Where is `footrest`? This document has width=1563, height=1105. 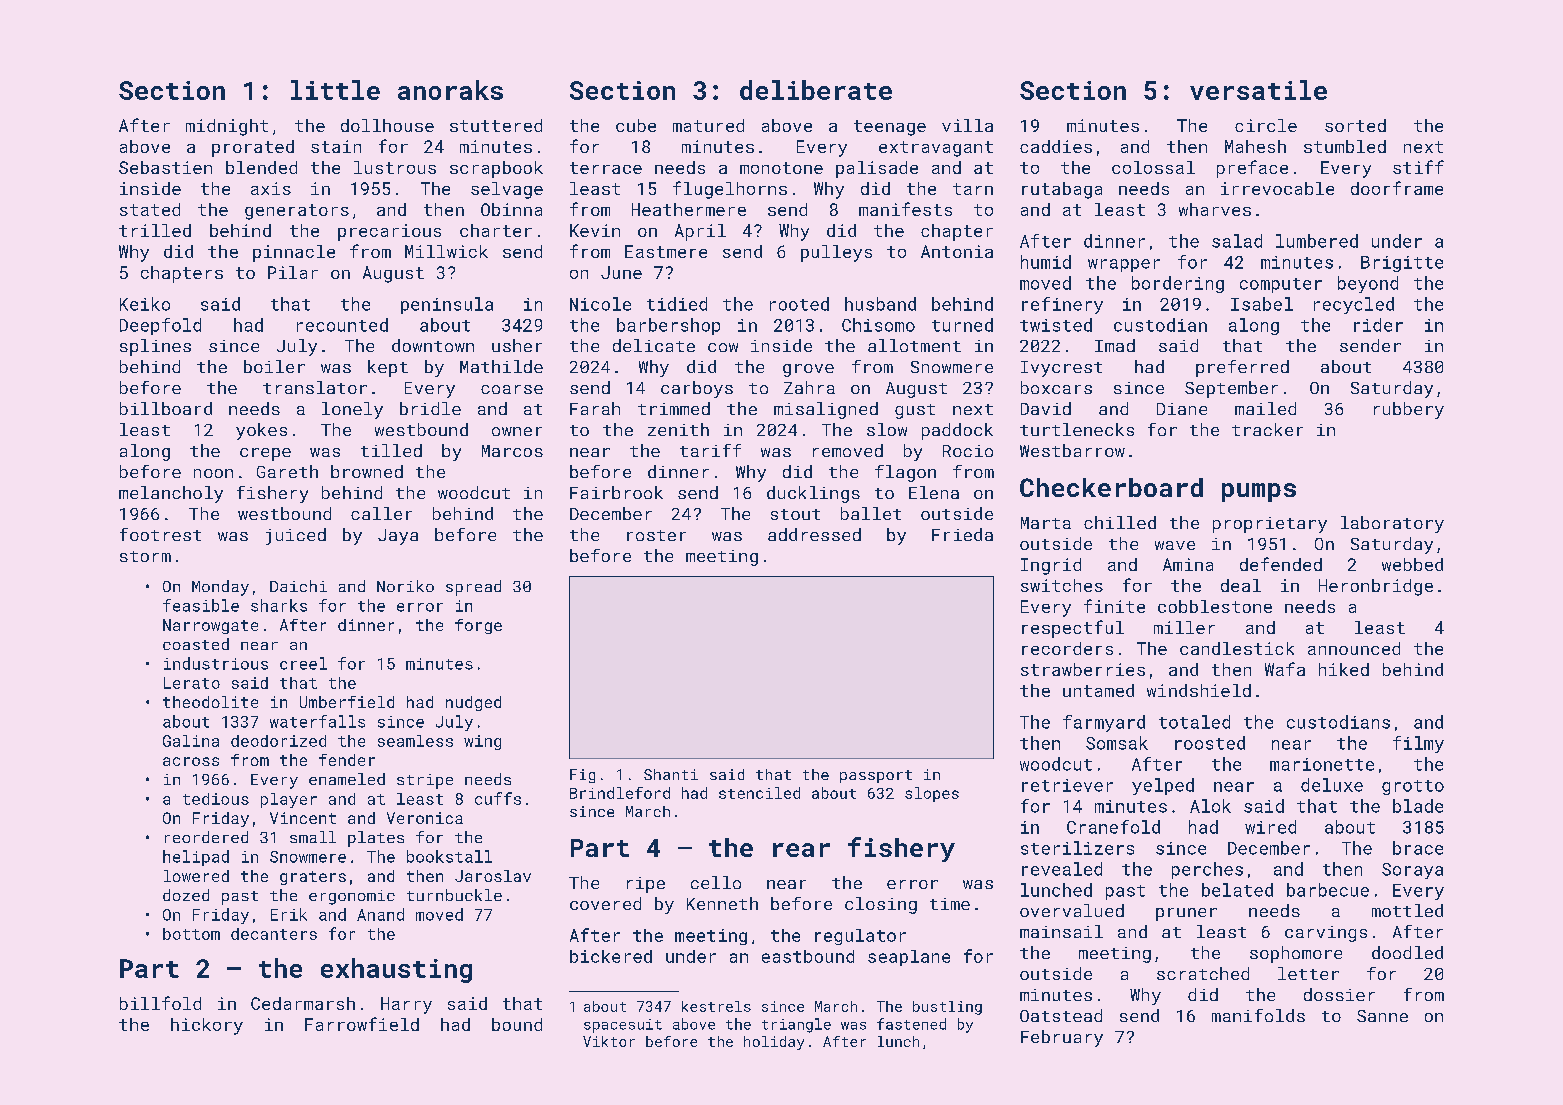
footrest is located at coordinates (160, 534).
